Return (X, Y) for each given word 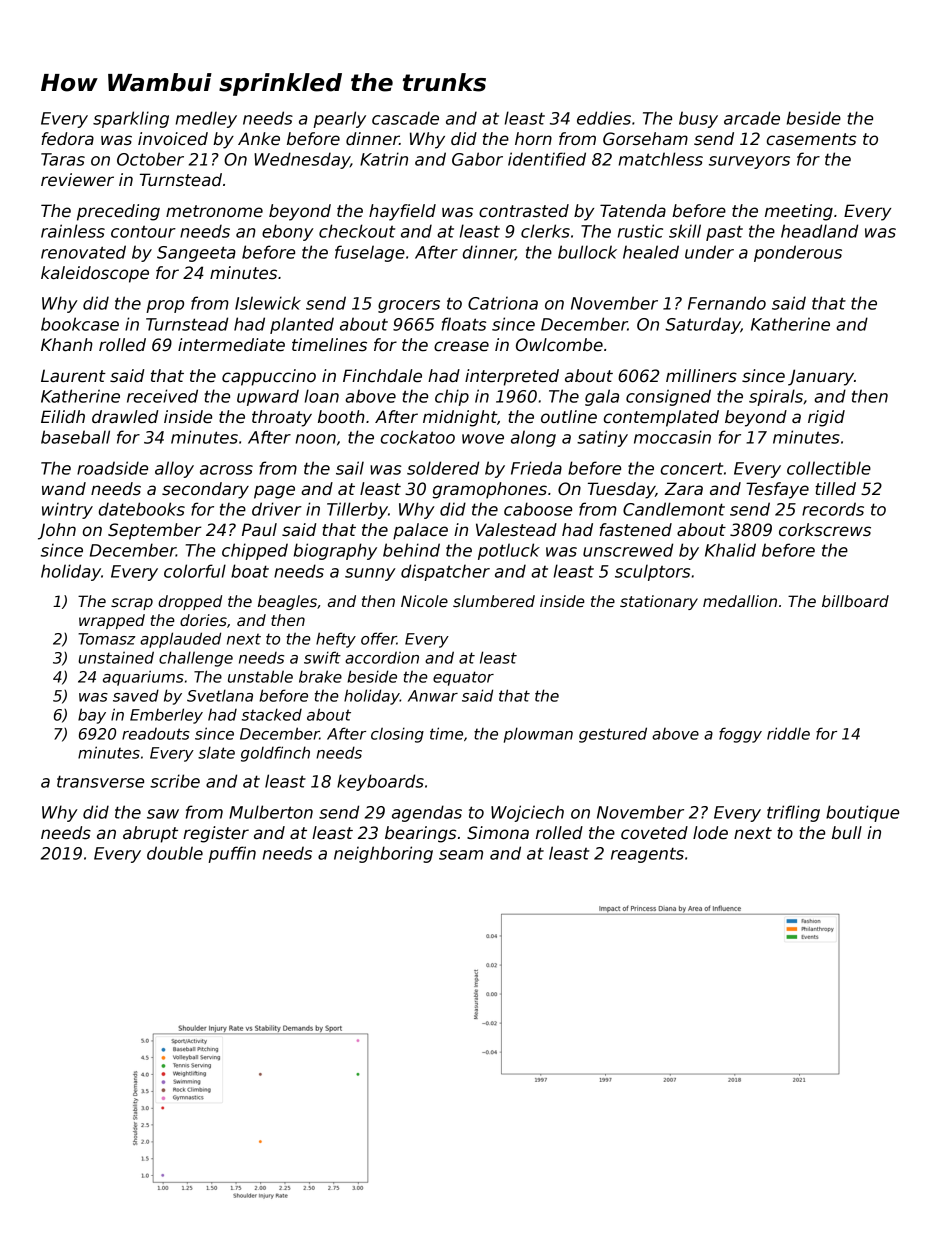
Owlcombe (559, 345)
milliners (701, 376)
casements (811, 139)
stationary (659, 602)
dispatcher (445, 572)
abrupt (150, 834)
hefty (336, 640)
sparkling (131, 119)
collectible (829, 468)
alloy (174, 469)
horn (533, 139)
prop (165, 306)
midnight (460, 418)
